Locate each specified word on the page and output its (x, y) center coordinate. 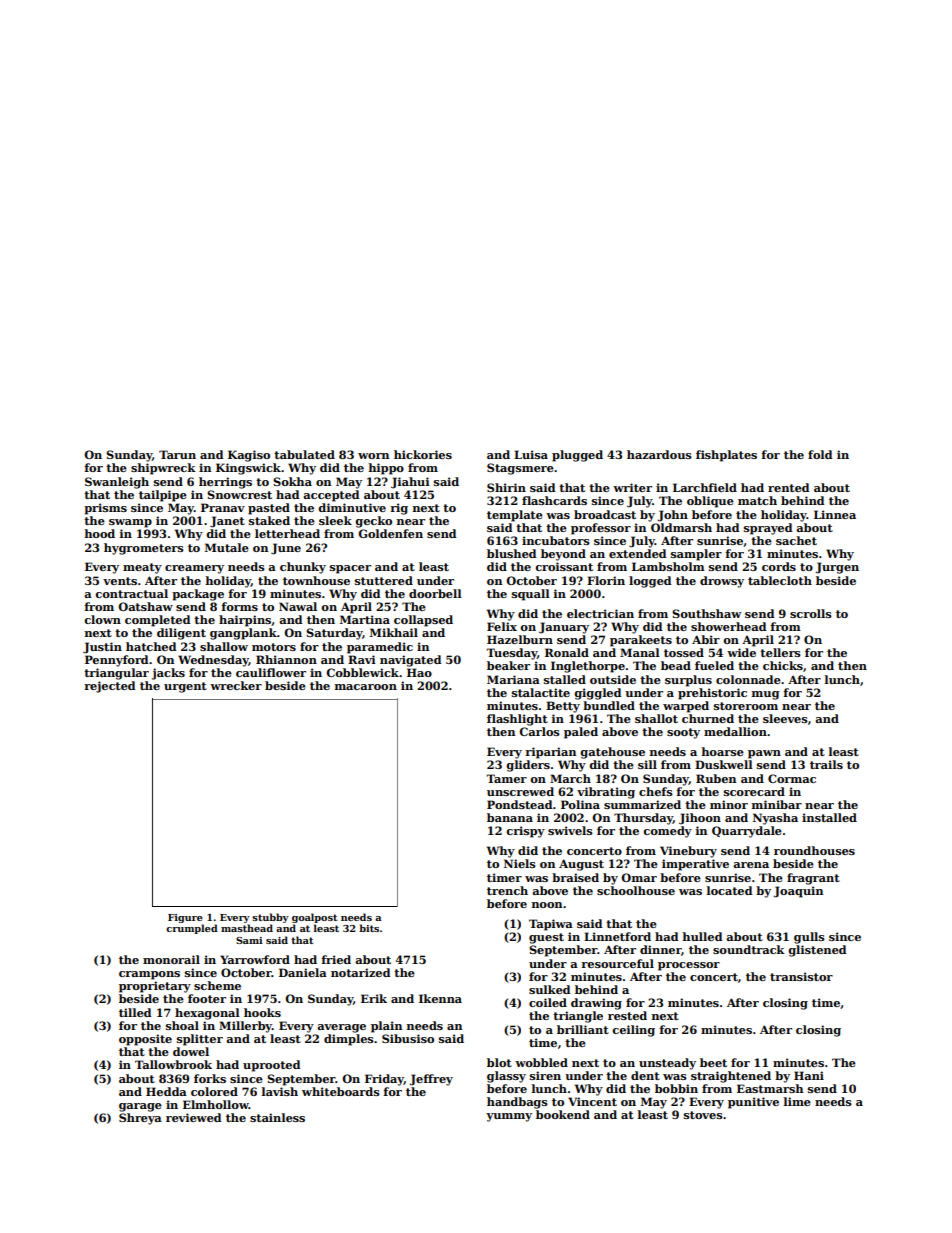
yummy (509, 1117)
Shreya (140, 1119)
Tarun (177, 454)
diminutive (352, 507)
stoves (703, 1115)
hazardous (659, 454)
